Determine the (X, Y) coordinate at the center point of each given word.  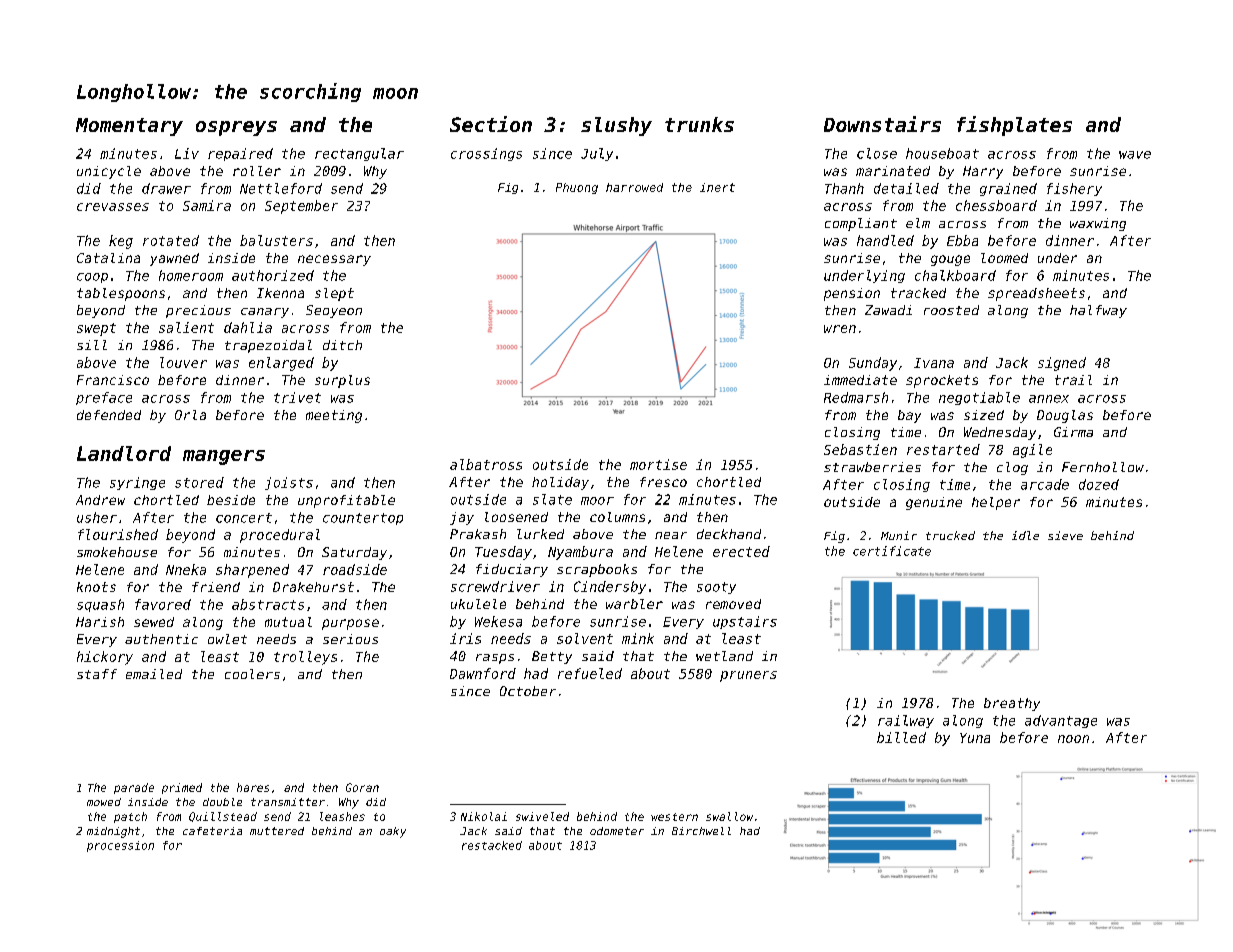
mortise (658, 464)
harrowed (634, 187)
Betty (552, 657)
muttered (277, 831)
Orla (190, 415)
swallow (729, 816)
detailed (906, 188)
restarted (943, 449)
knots (96, 587)
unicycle (109, 172)
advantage (1061, 721)
